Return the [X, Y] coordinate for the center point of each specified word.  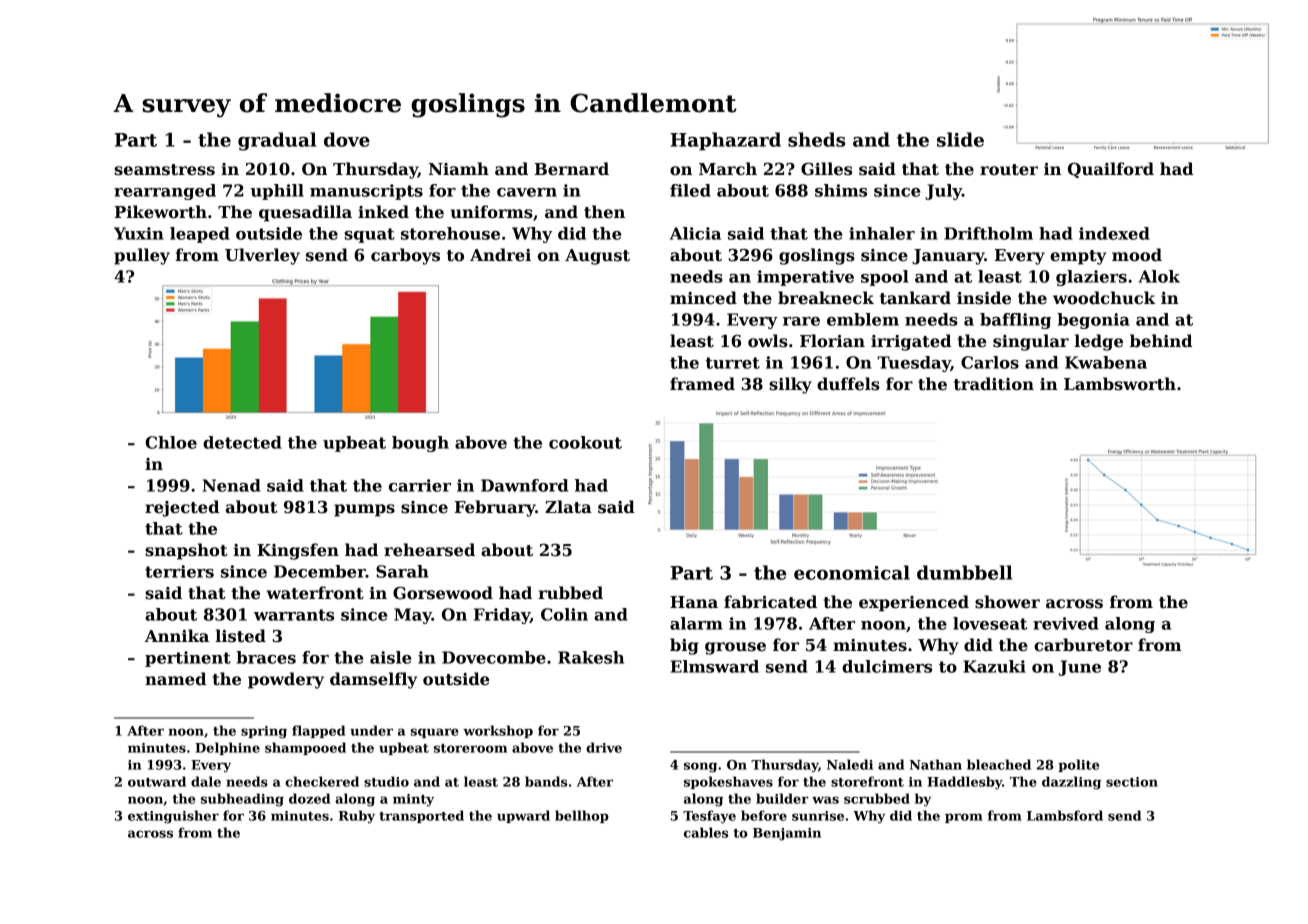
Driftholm [988, 233]
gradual [277, 141]
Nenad [231, 485]
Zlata [568, 507]
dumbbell [964, 572]
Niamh [459, 169]
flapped [318, 731]
